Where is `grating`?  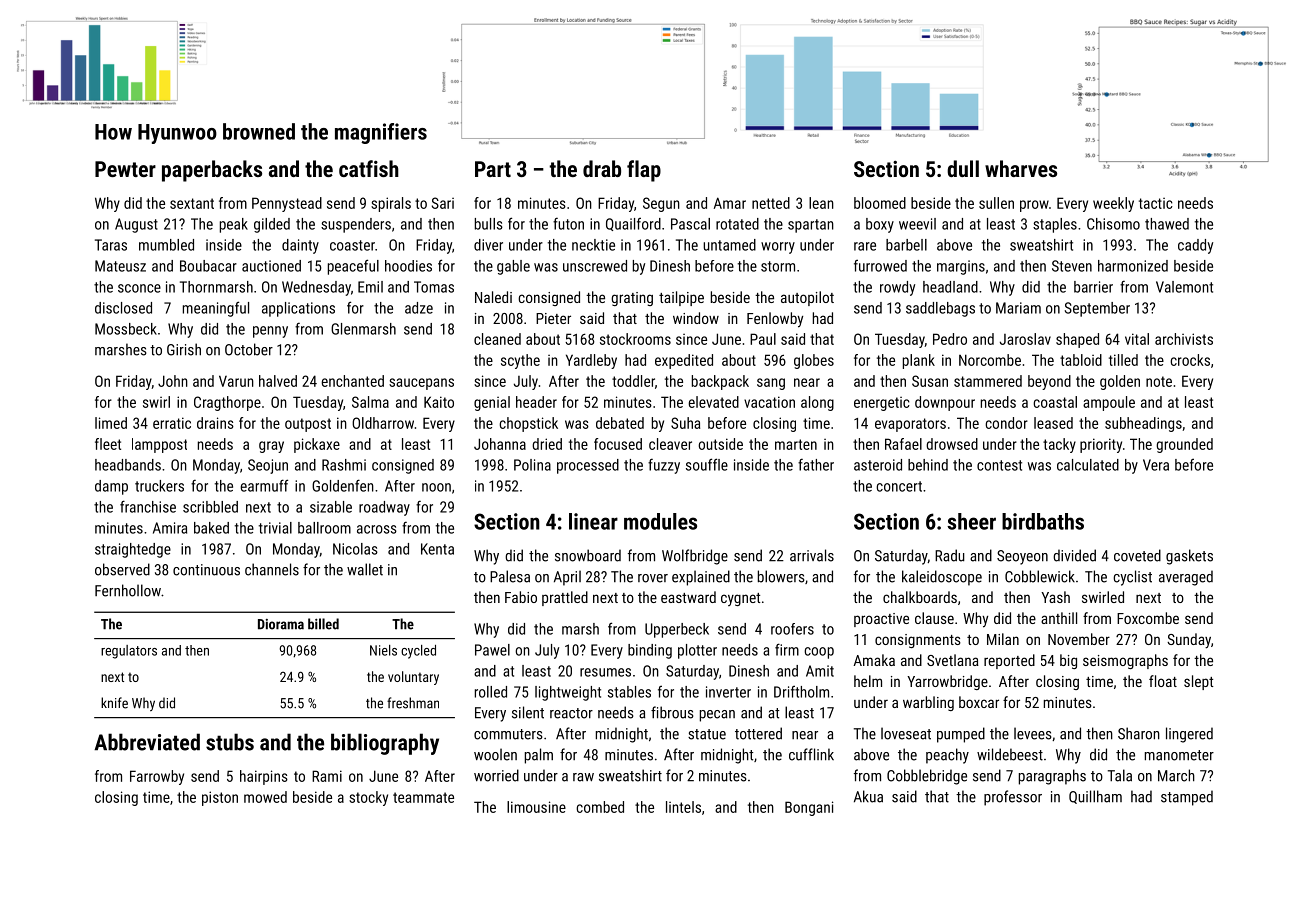 grating is located at coordinates (632, 299).
